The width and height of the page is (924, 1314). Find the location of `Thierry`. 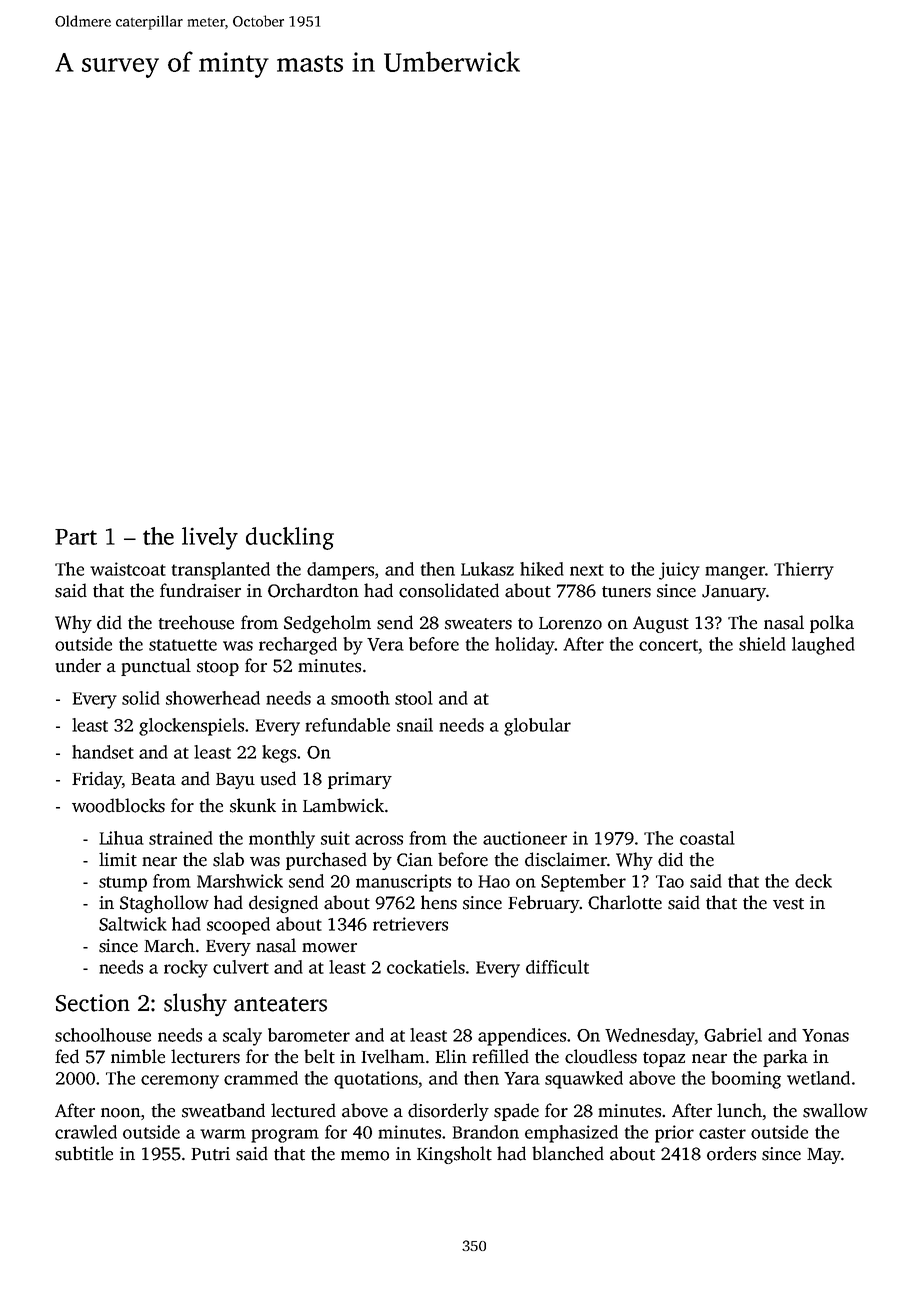

Thierry is located at coordinates (804, 571).
